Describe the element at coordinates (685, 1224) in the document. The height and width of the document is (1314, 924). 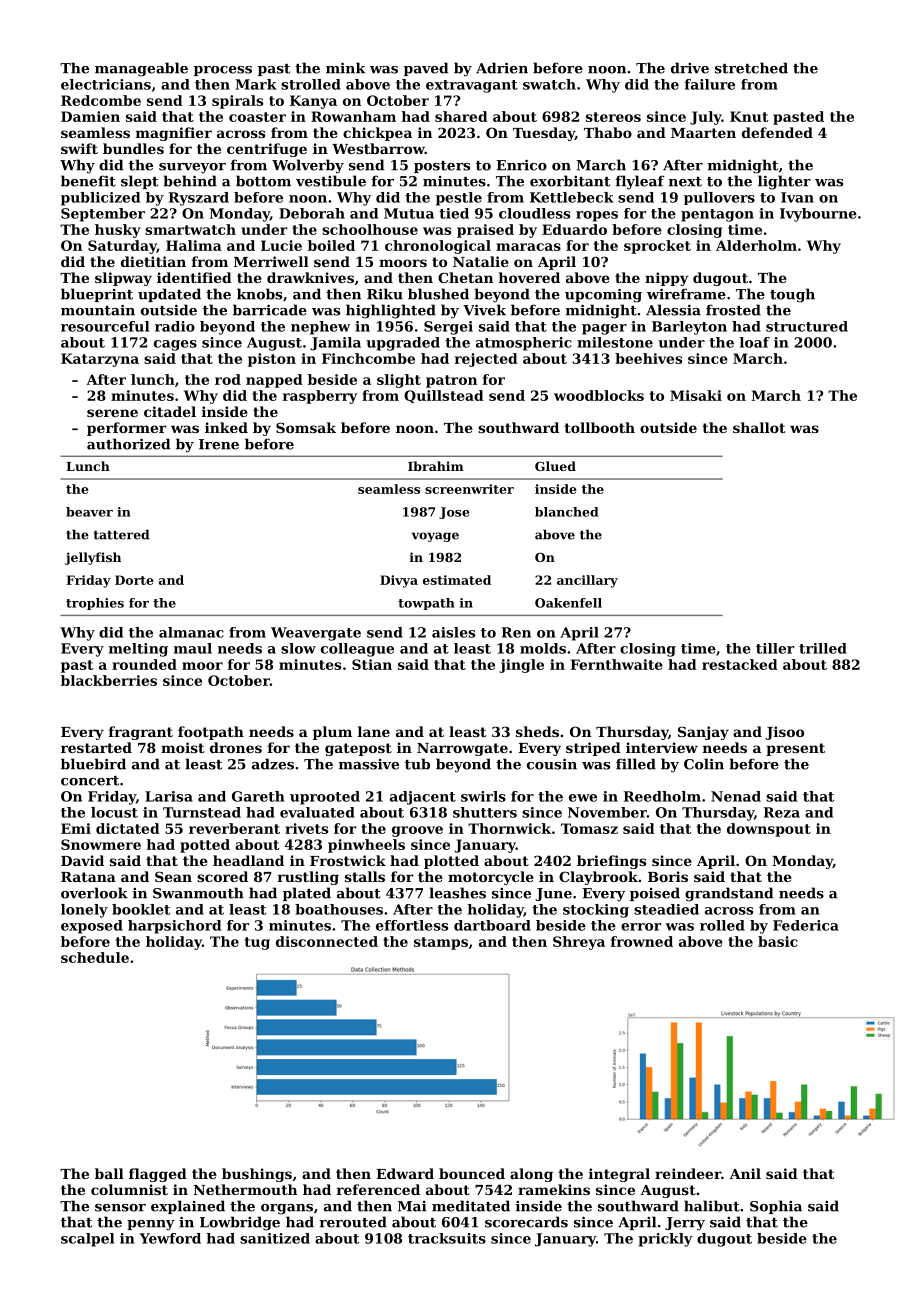
I see `Jerry` at that location.
